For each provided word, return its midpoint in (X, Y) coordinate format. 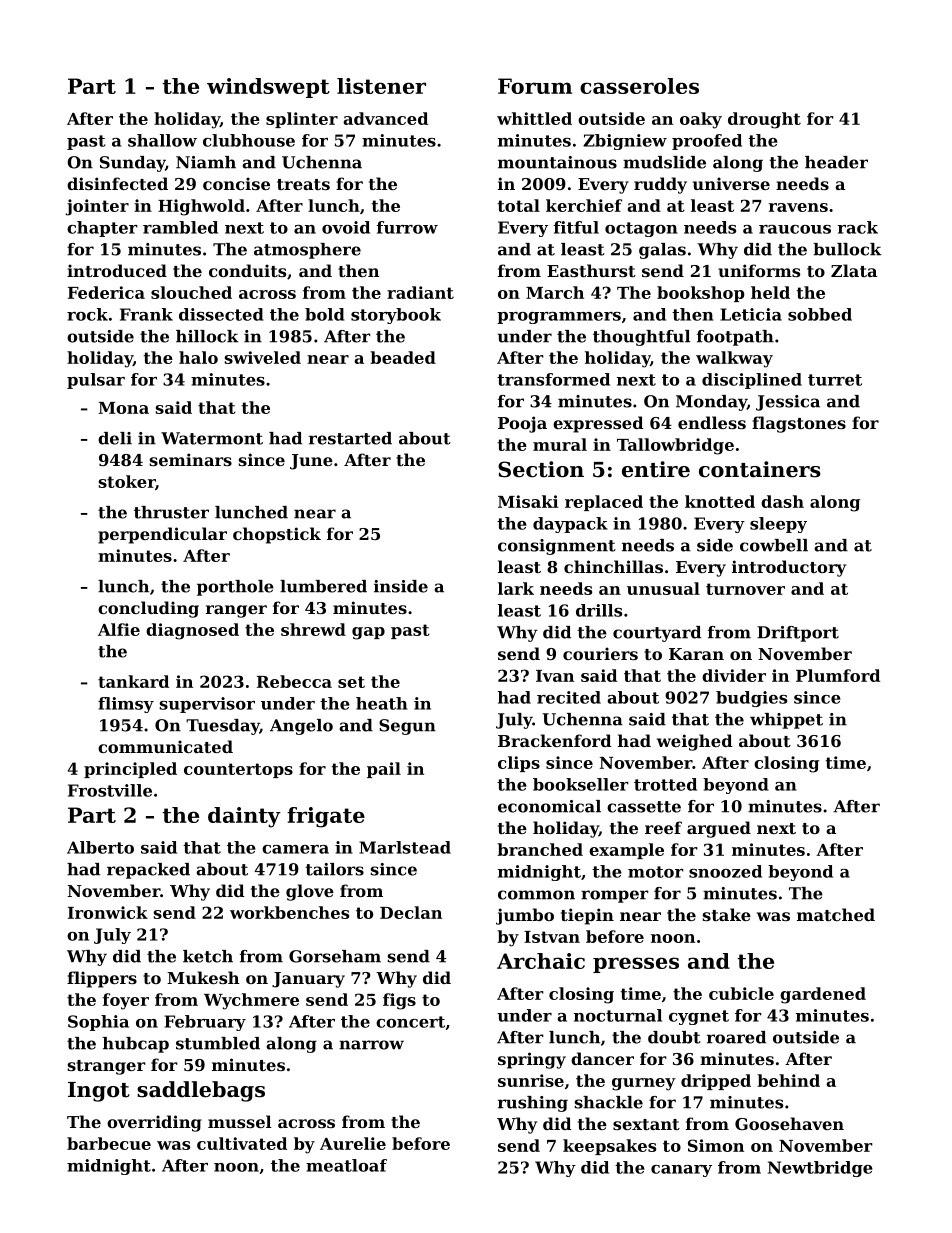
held (770, 292)
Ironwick (108, 912)
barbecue (109, 1143)
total (518, 205)
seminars (191, 459)
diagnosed (192, 631)
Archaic (541, 961)
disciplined (752, 381)
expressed (598, 424)
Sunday (132, 164)
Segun (407, 727)
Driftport (798, 634)
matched (836, 914)
